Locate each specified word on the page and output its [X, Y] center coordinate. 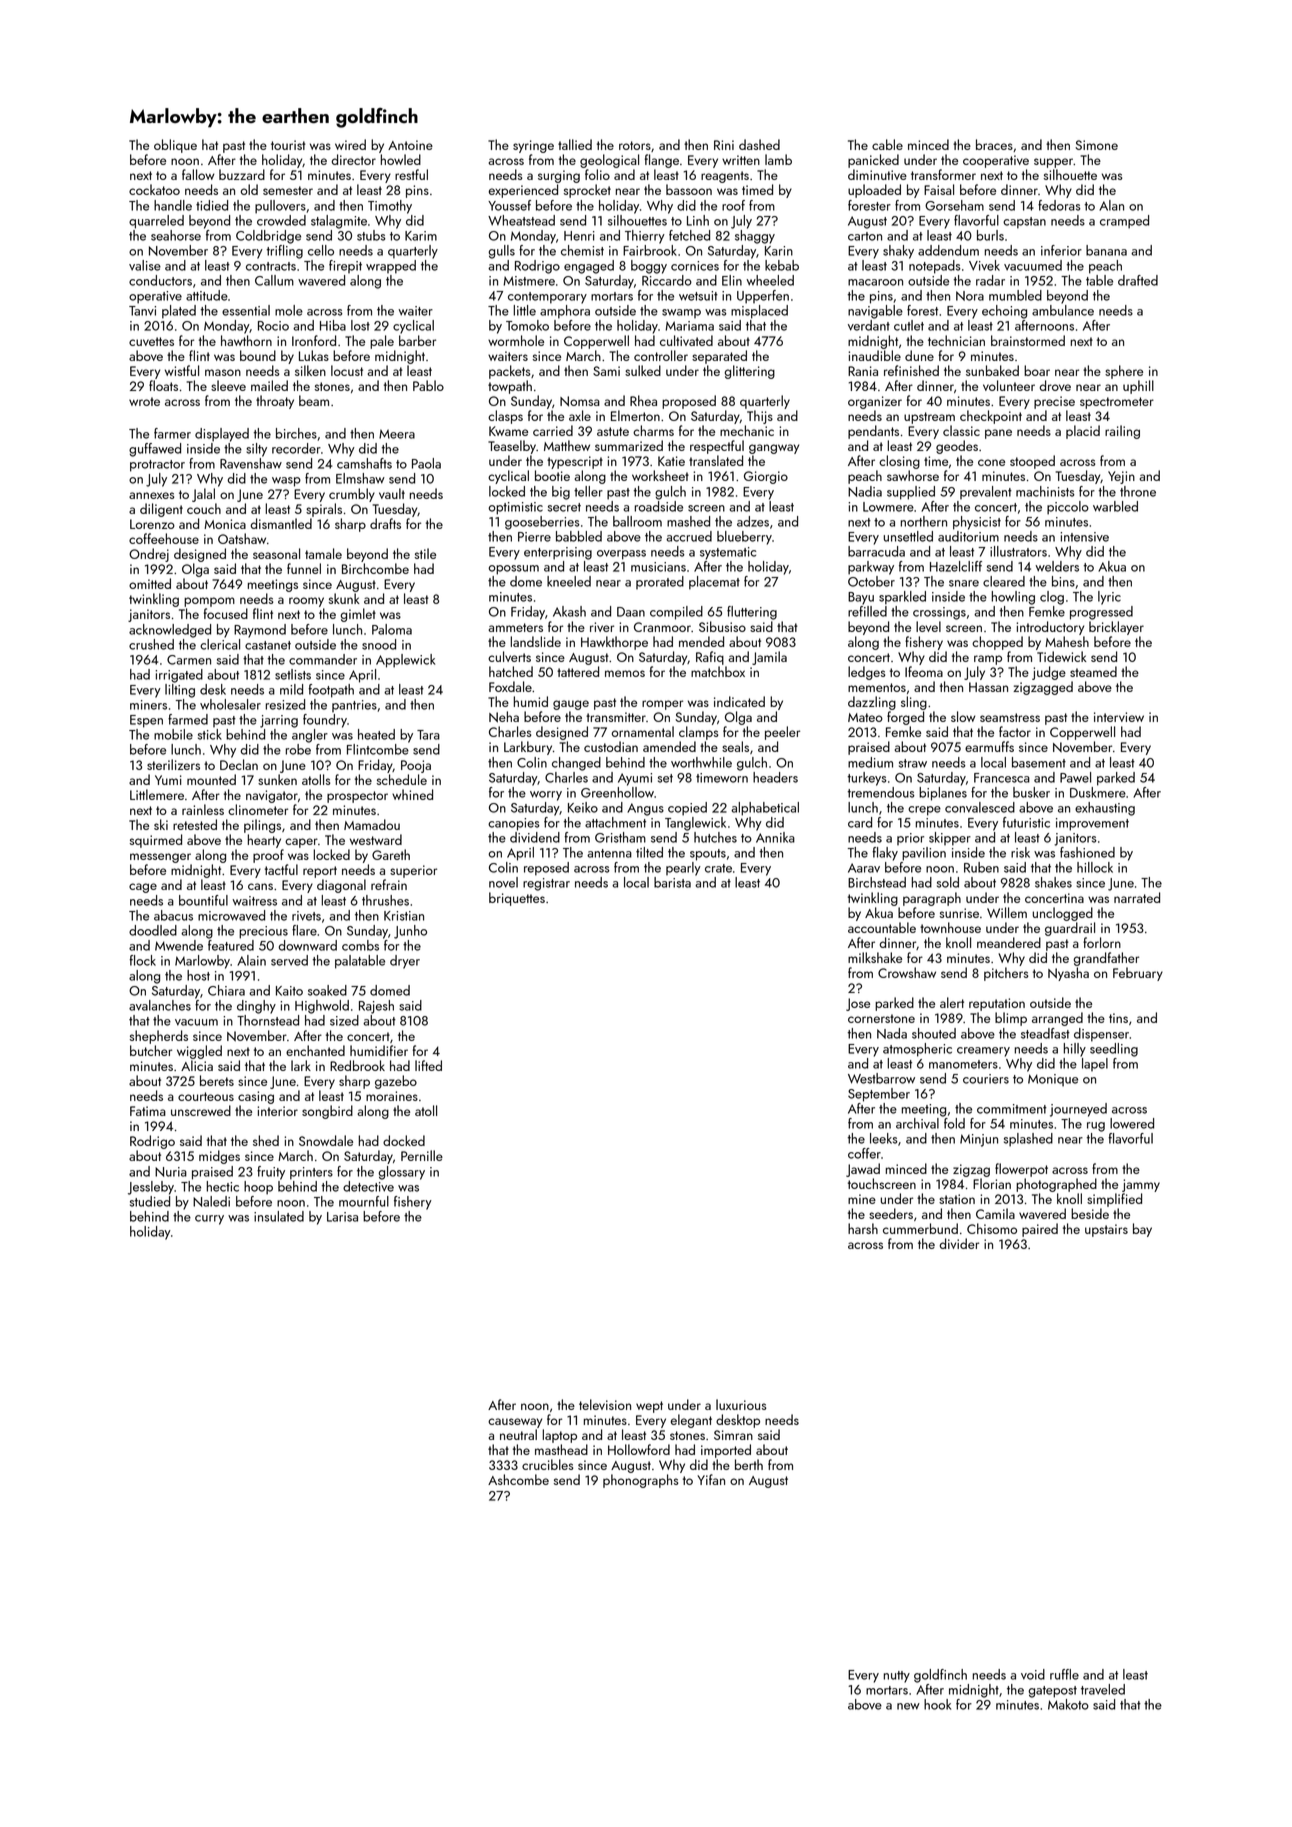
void [1033, 1674]
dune [919, 355]
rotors [635, 145]
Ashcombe [518, 1479]
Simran [733, 1435]
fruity [271, 1173]
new [908, 1706]
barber [417, 340]
